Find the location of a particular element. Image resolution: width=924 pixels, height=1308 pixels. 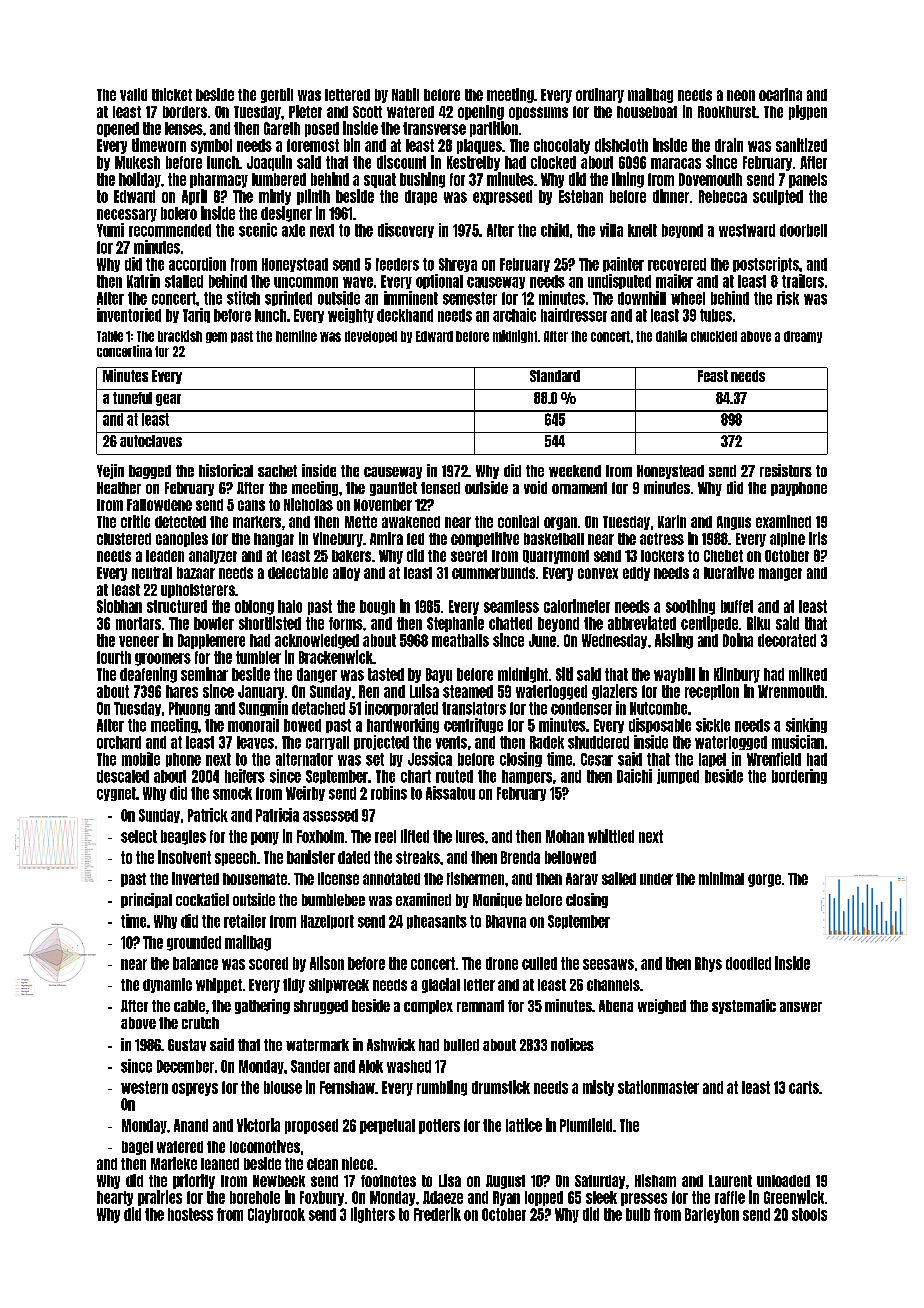

sprinted is located at coordinates (288, 298).
